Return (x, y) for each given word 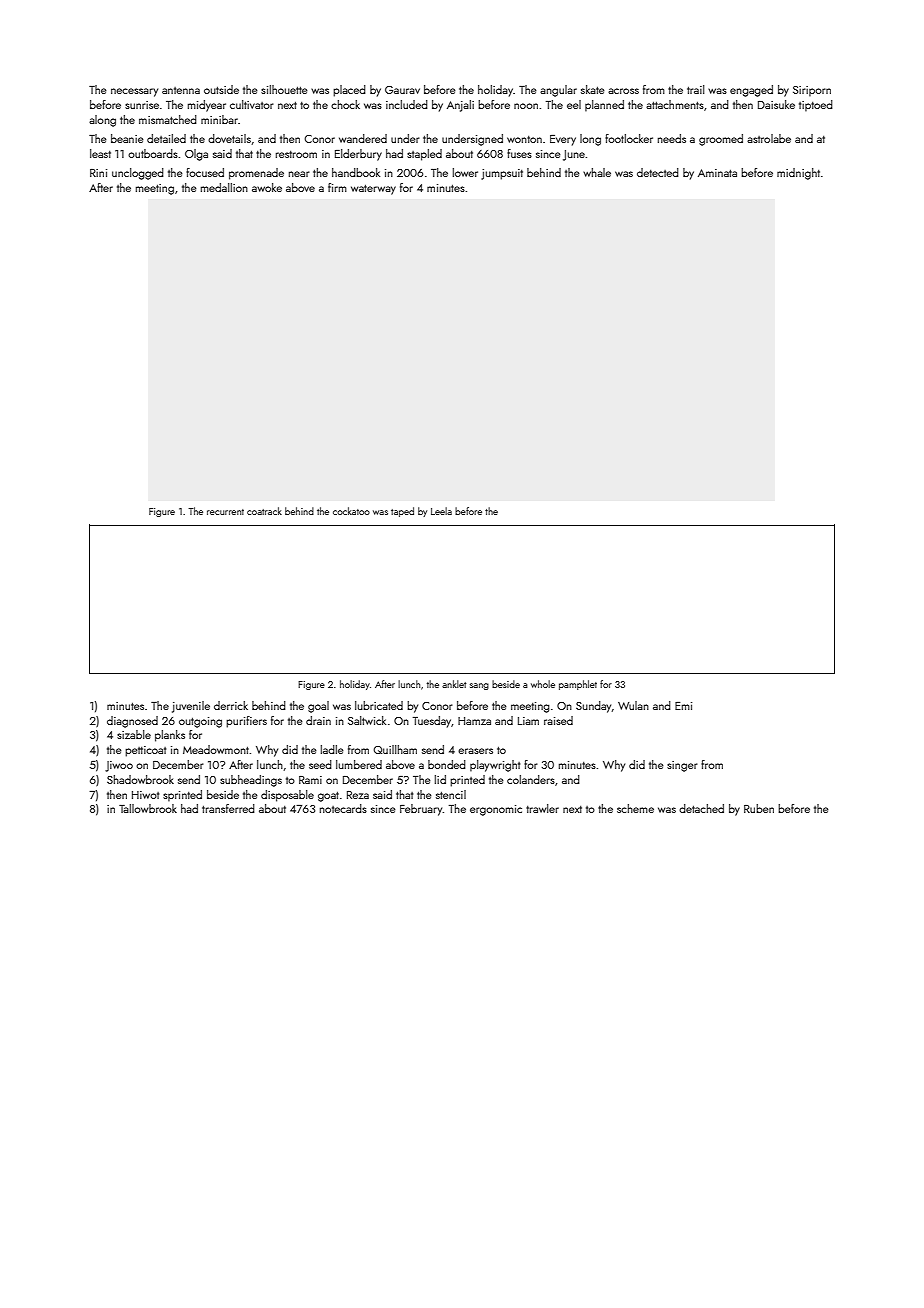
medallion (224, 187)
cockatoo (351, 511)
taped (402, 512)
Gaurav (402, 90)
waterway (373, 189)
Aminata (717, 173)
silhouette (284, 89)
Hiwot (145, 795)
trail (695, 89)
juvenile (191, 707)
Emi (683, 706)
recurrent (225, 512)
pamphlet (578, 685)
